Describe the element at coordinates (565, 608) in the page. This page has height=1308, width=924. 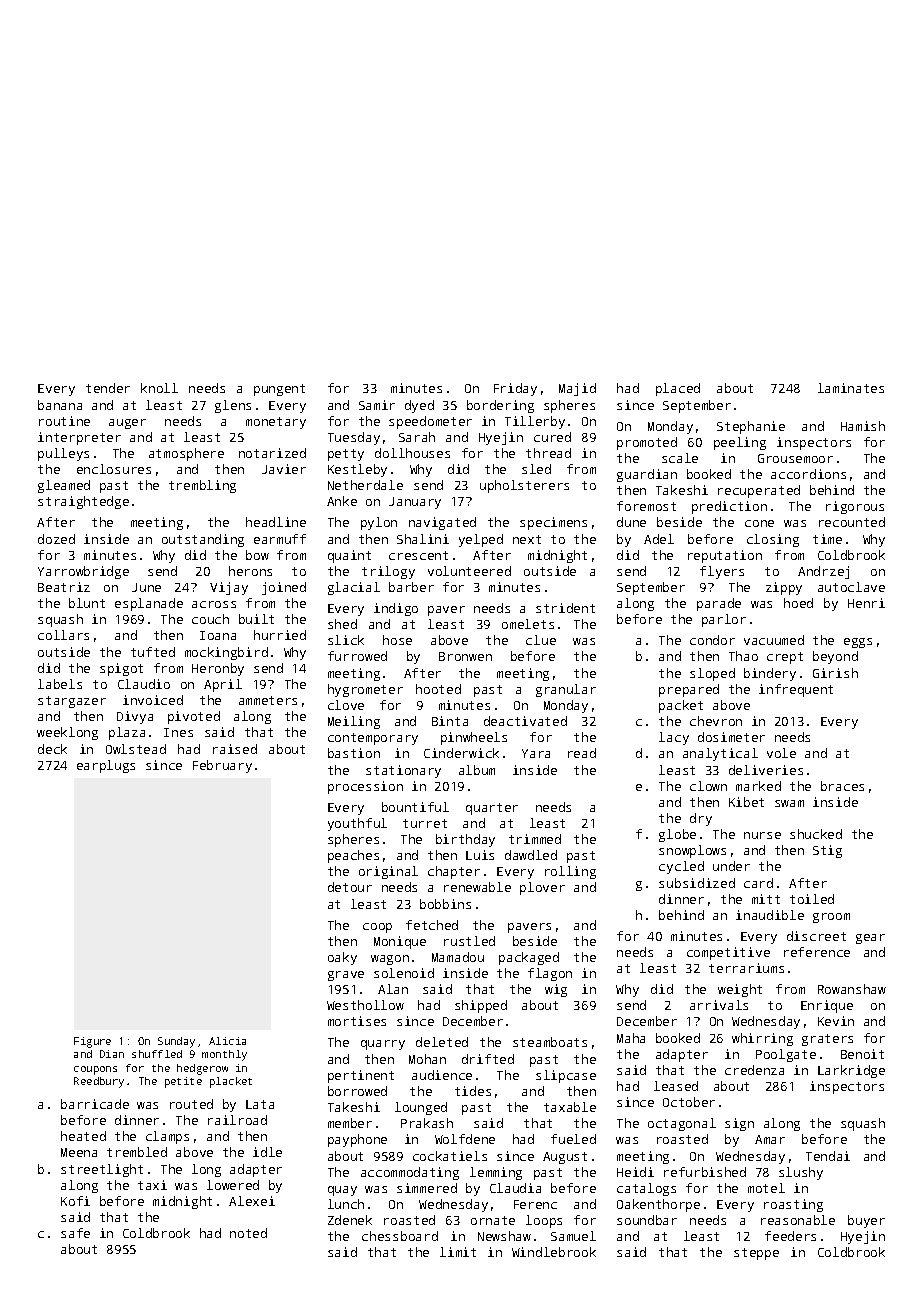
I see `strident` at that location.
